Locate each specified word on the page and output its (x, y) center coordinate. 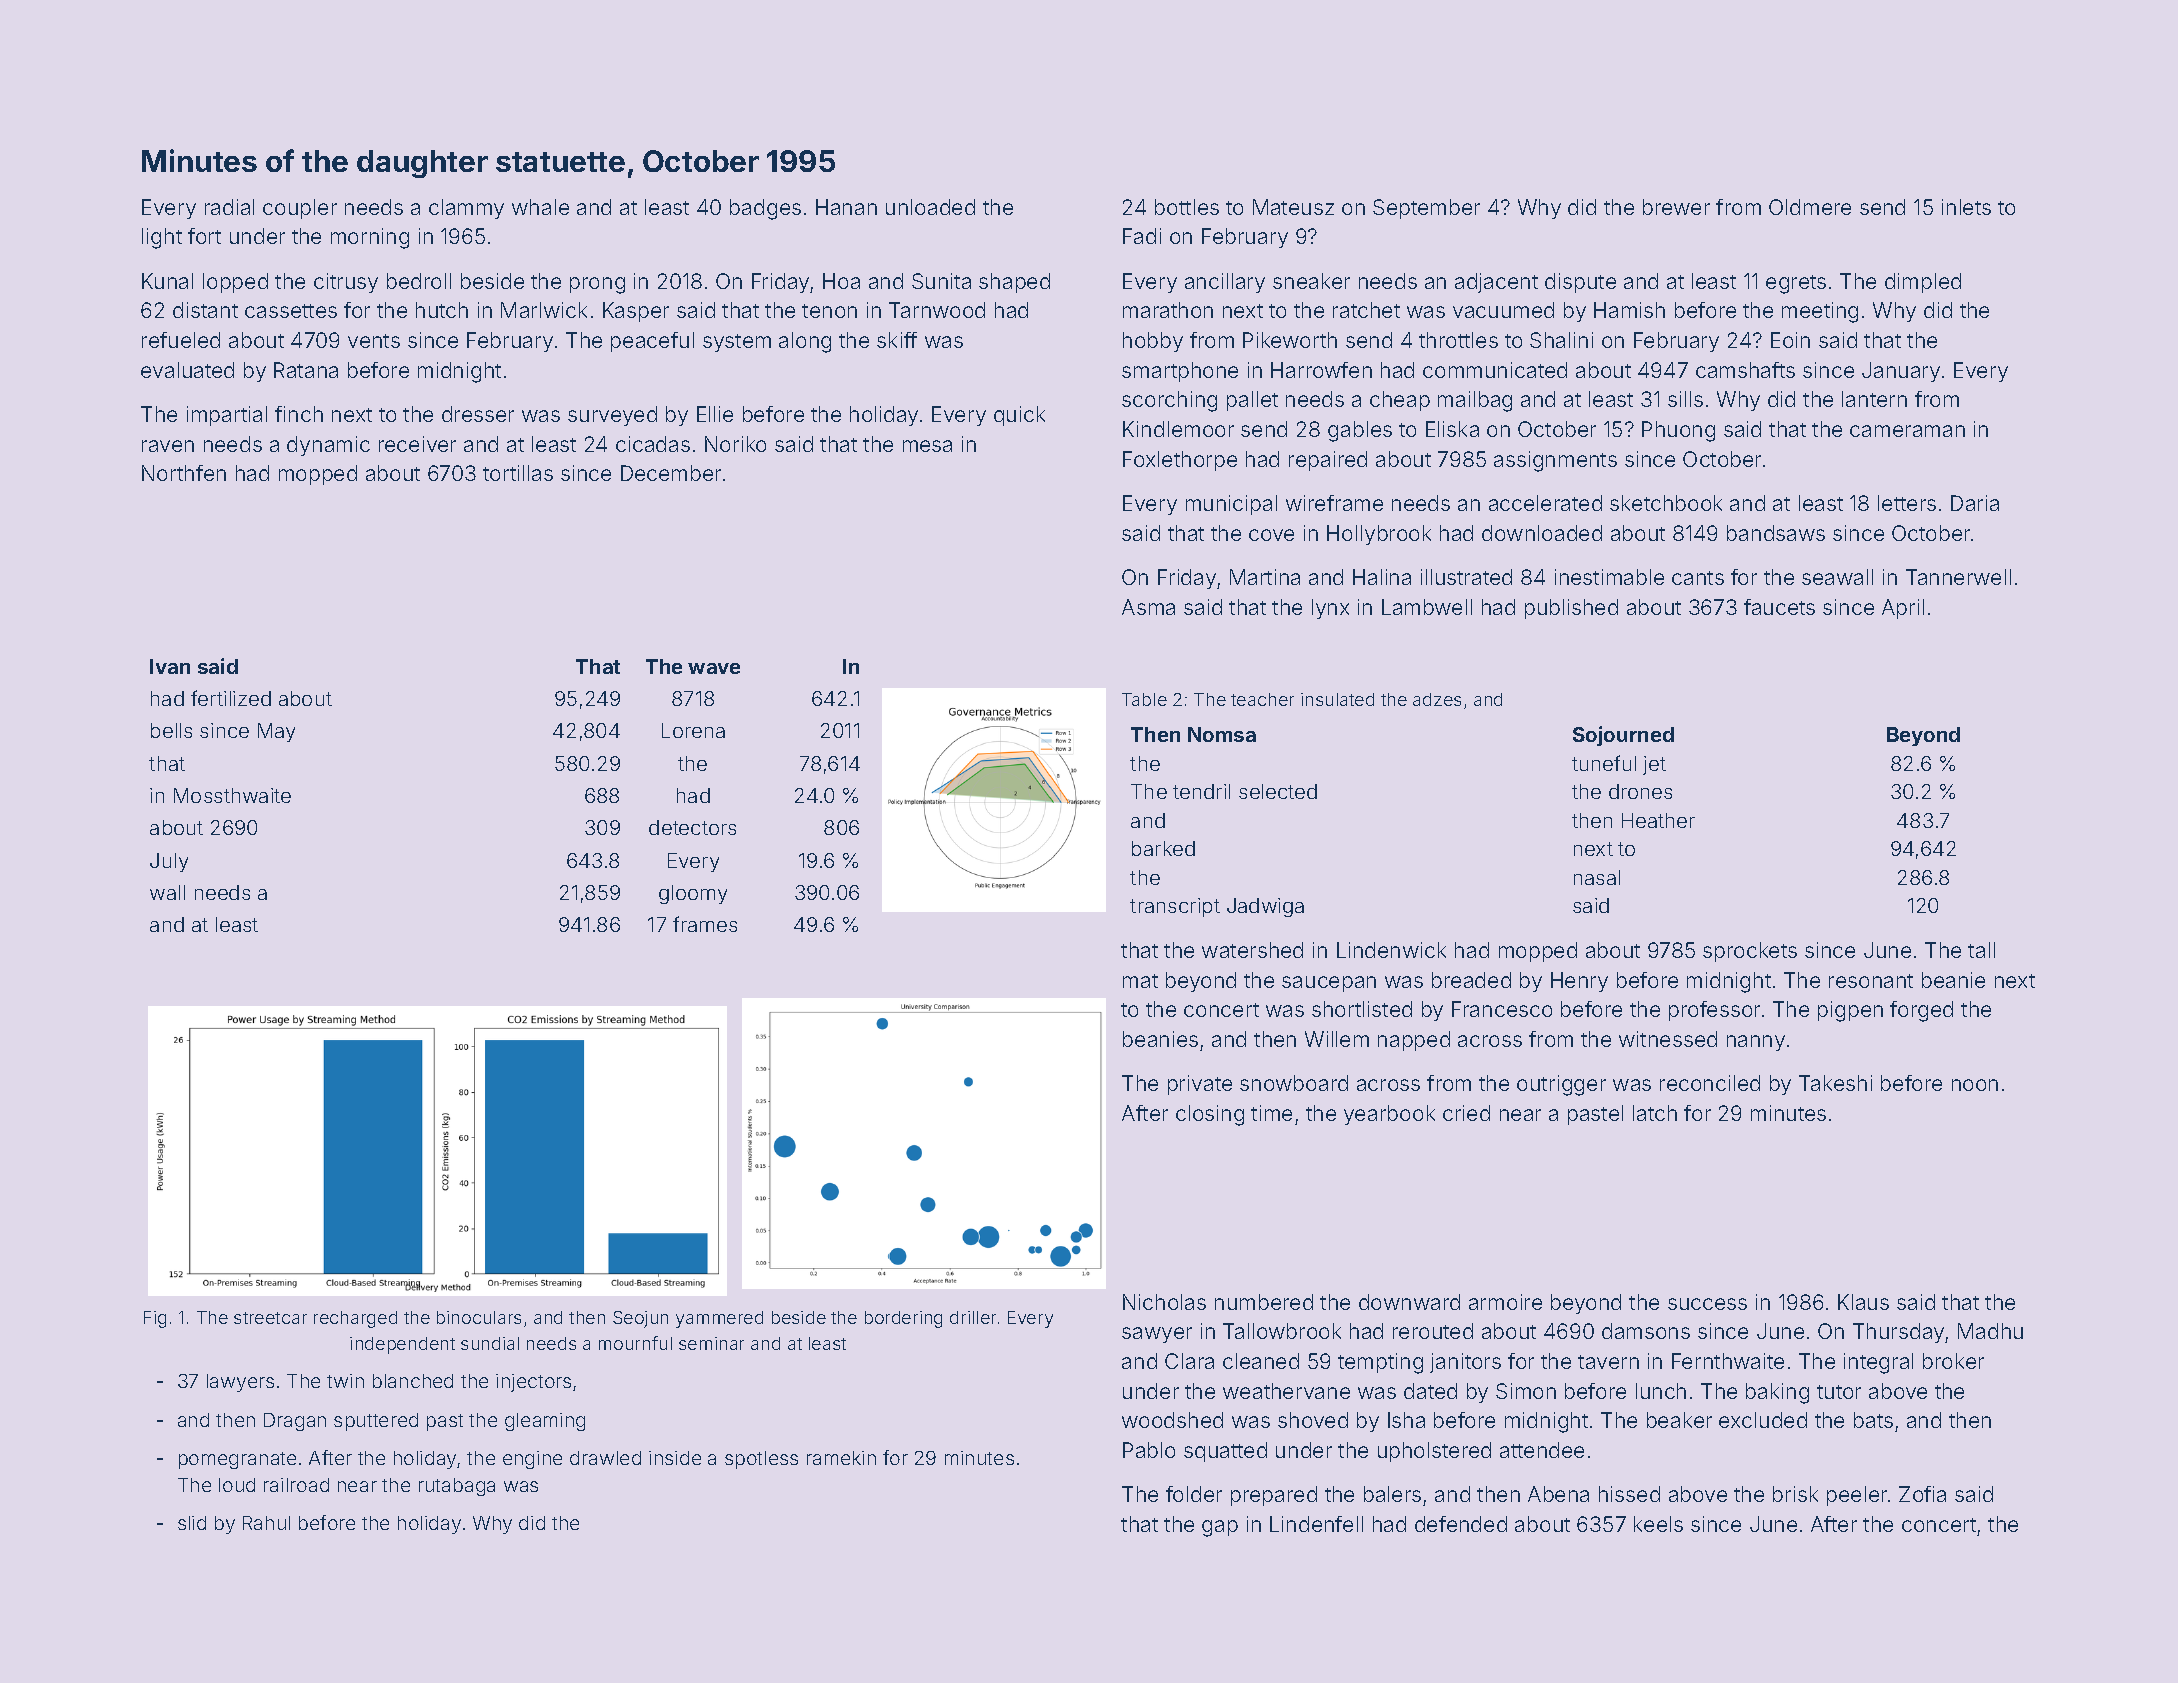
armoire (1505, 1302)
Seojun (640, 1319)
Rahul (266, 1523)
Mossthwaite (232, 795)
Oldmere (1810, 207)
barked (1163, 848)
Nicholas (1164, 1302)
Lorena (693, 730)
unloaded (930, 207)
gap (1220, 1528)
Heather (1658, 820)
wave (714, 668)
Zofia (1922, 1494)
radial (229, 207)
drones (1640, 791)
